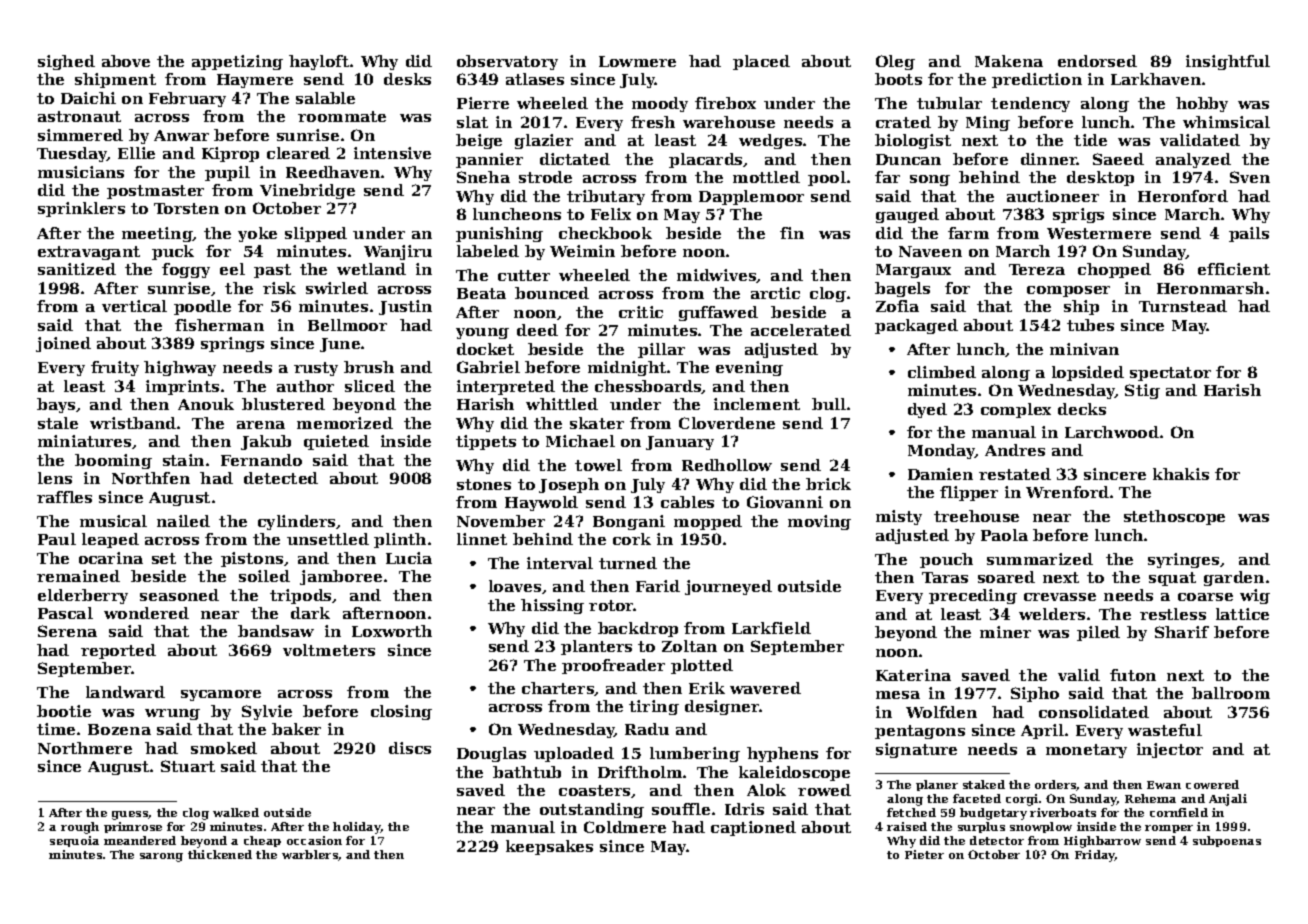 This image has height=924, width=1308. I want to click on warblers, so click(310, 854).
